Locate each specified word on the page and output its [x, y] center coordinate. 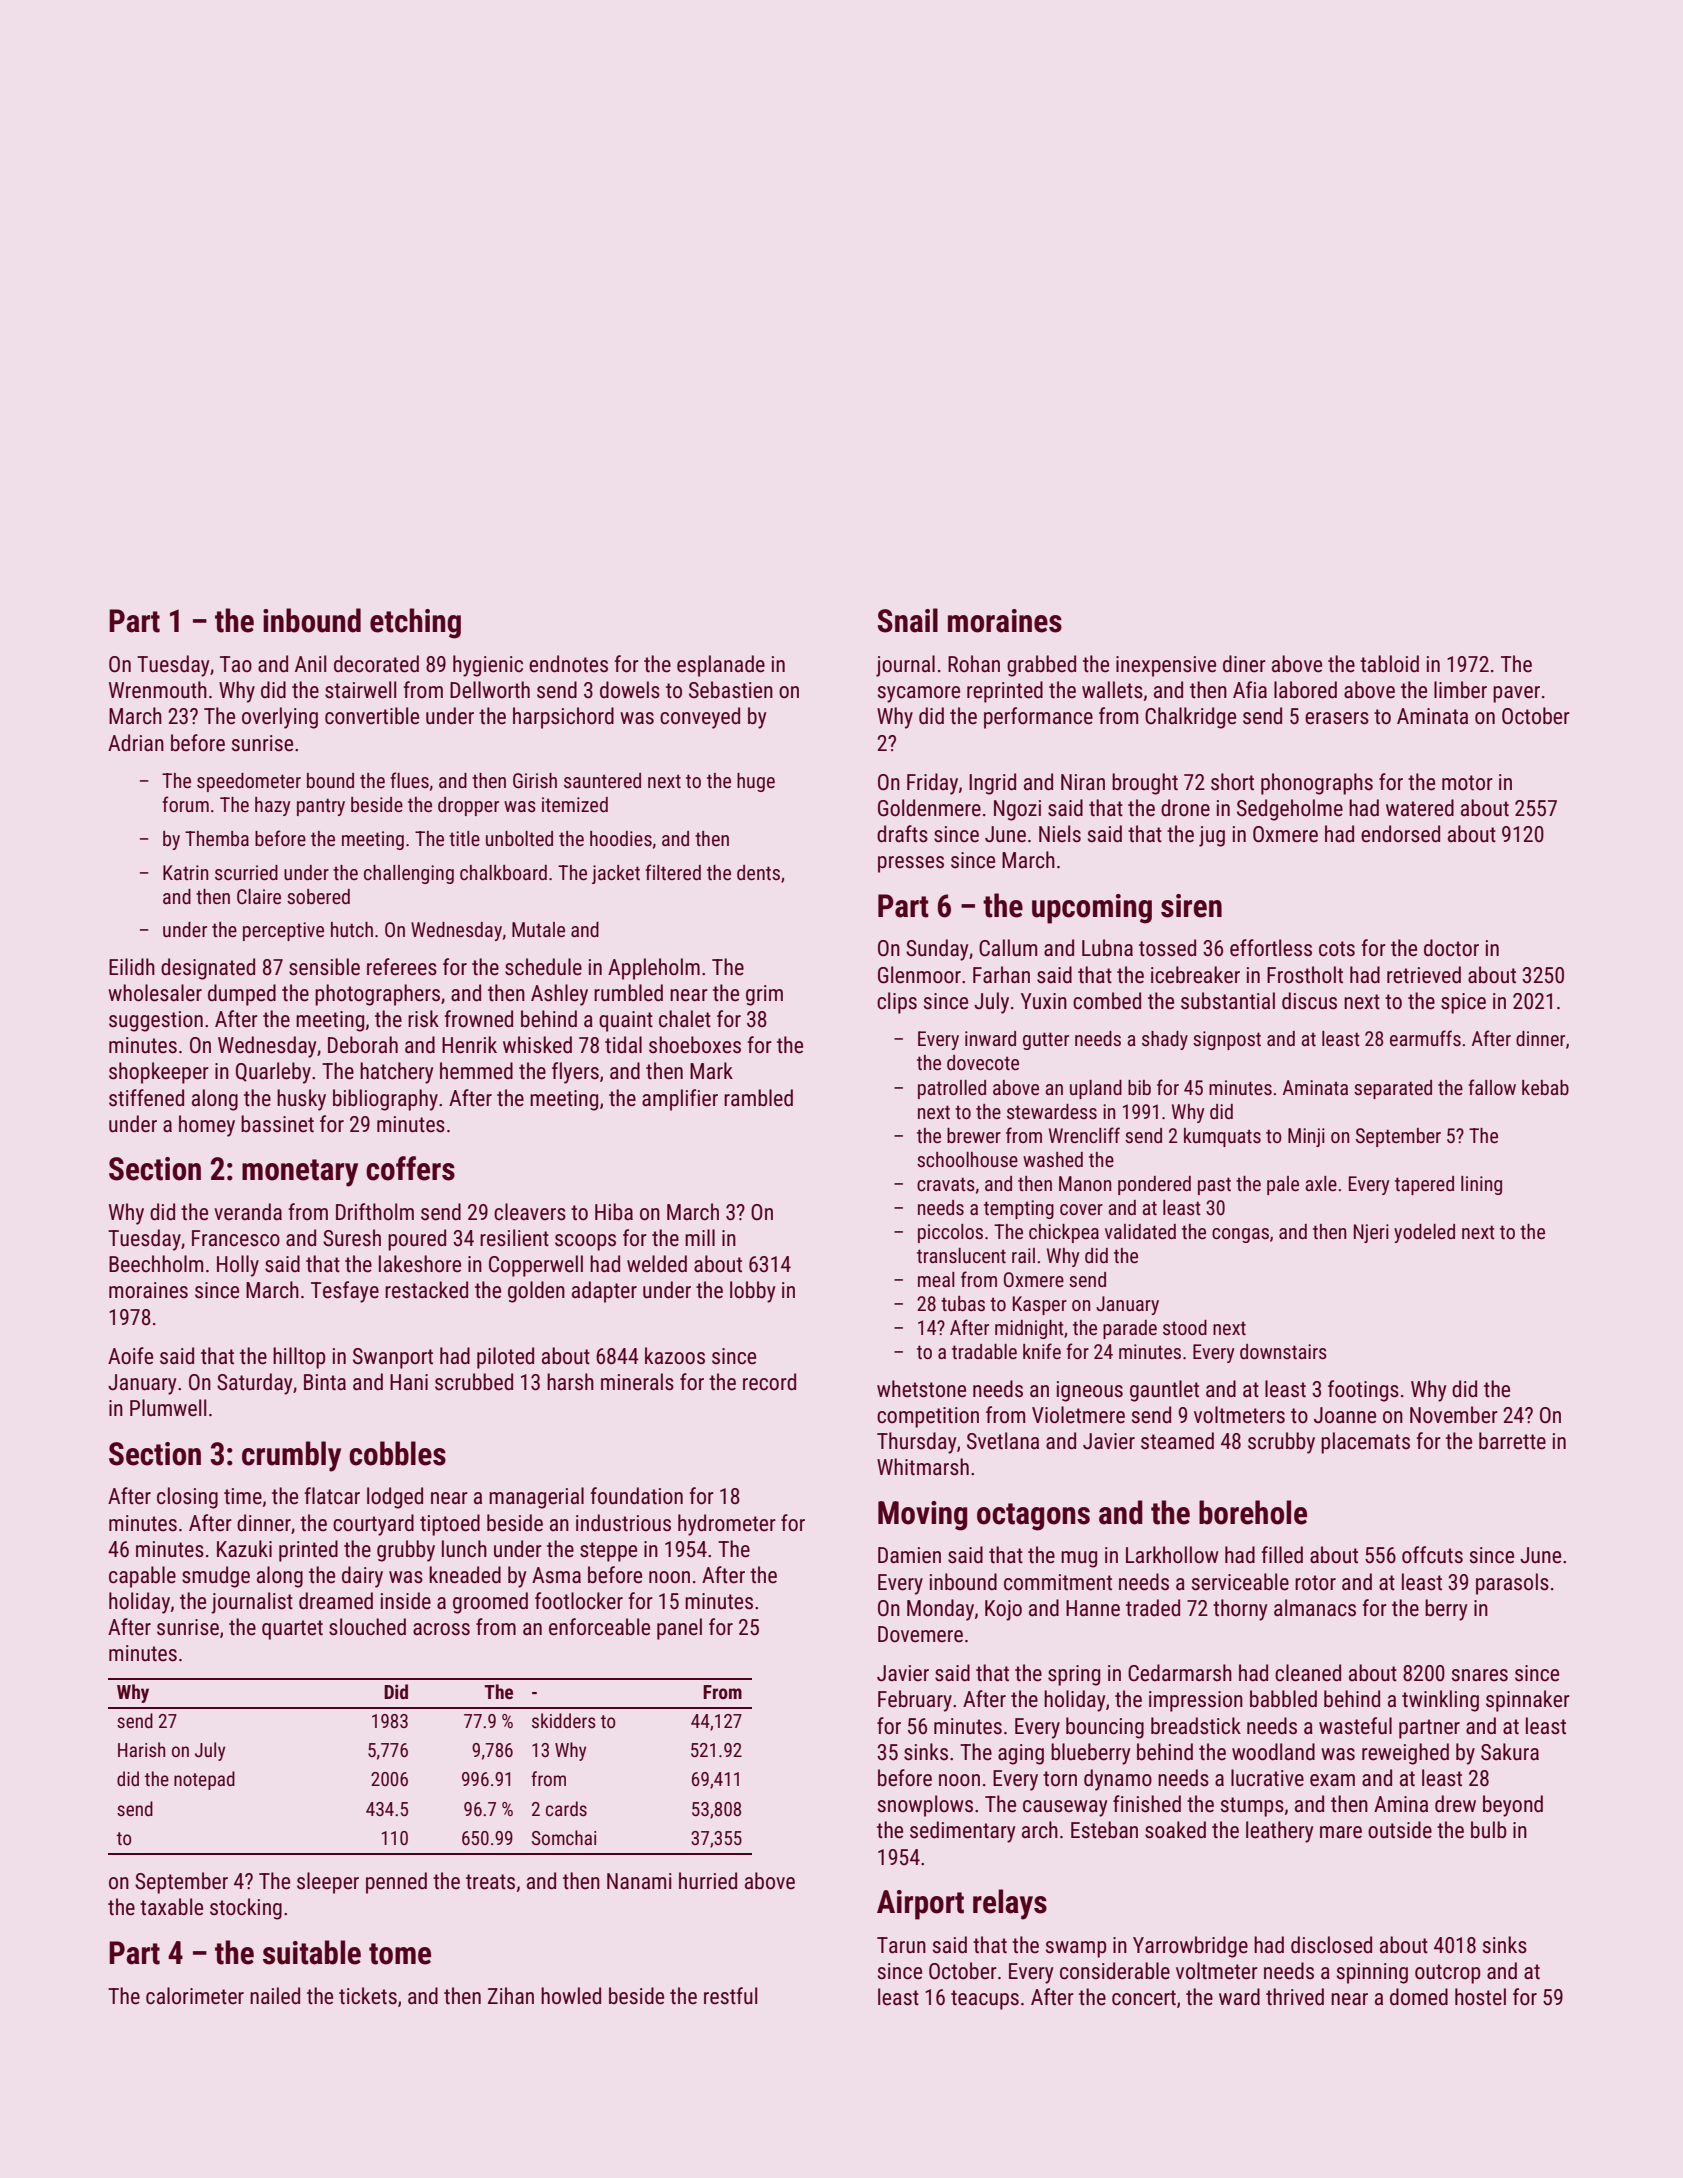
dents [758, 872]
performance [1038, 718]
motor [1467, 783]
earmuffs [1425, 1038]
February [915, 1701]
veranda [248, 1212]
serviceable [1240, 1582]
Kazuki [244, 1548]
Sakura [1510, 1752]
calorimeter [195, 1996]
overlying [280, 718]
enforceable [599, 1627]
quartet [292, 1630]
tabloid [1389, 664]
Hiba [614, 1212]
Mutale [538, 929]
